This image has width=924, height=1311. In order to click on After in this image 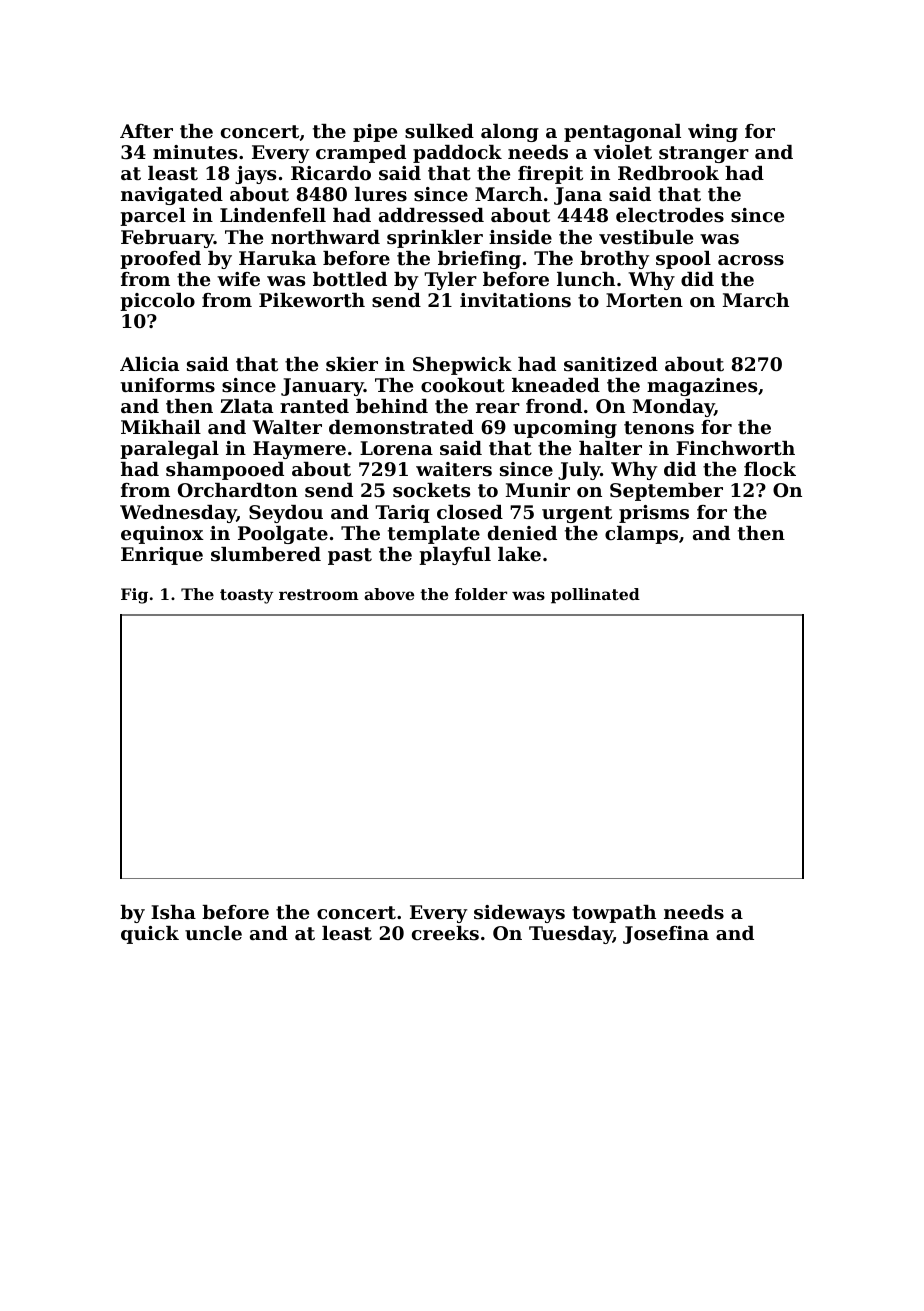, I will do `click(146, 131)`.
